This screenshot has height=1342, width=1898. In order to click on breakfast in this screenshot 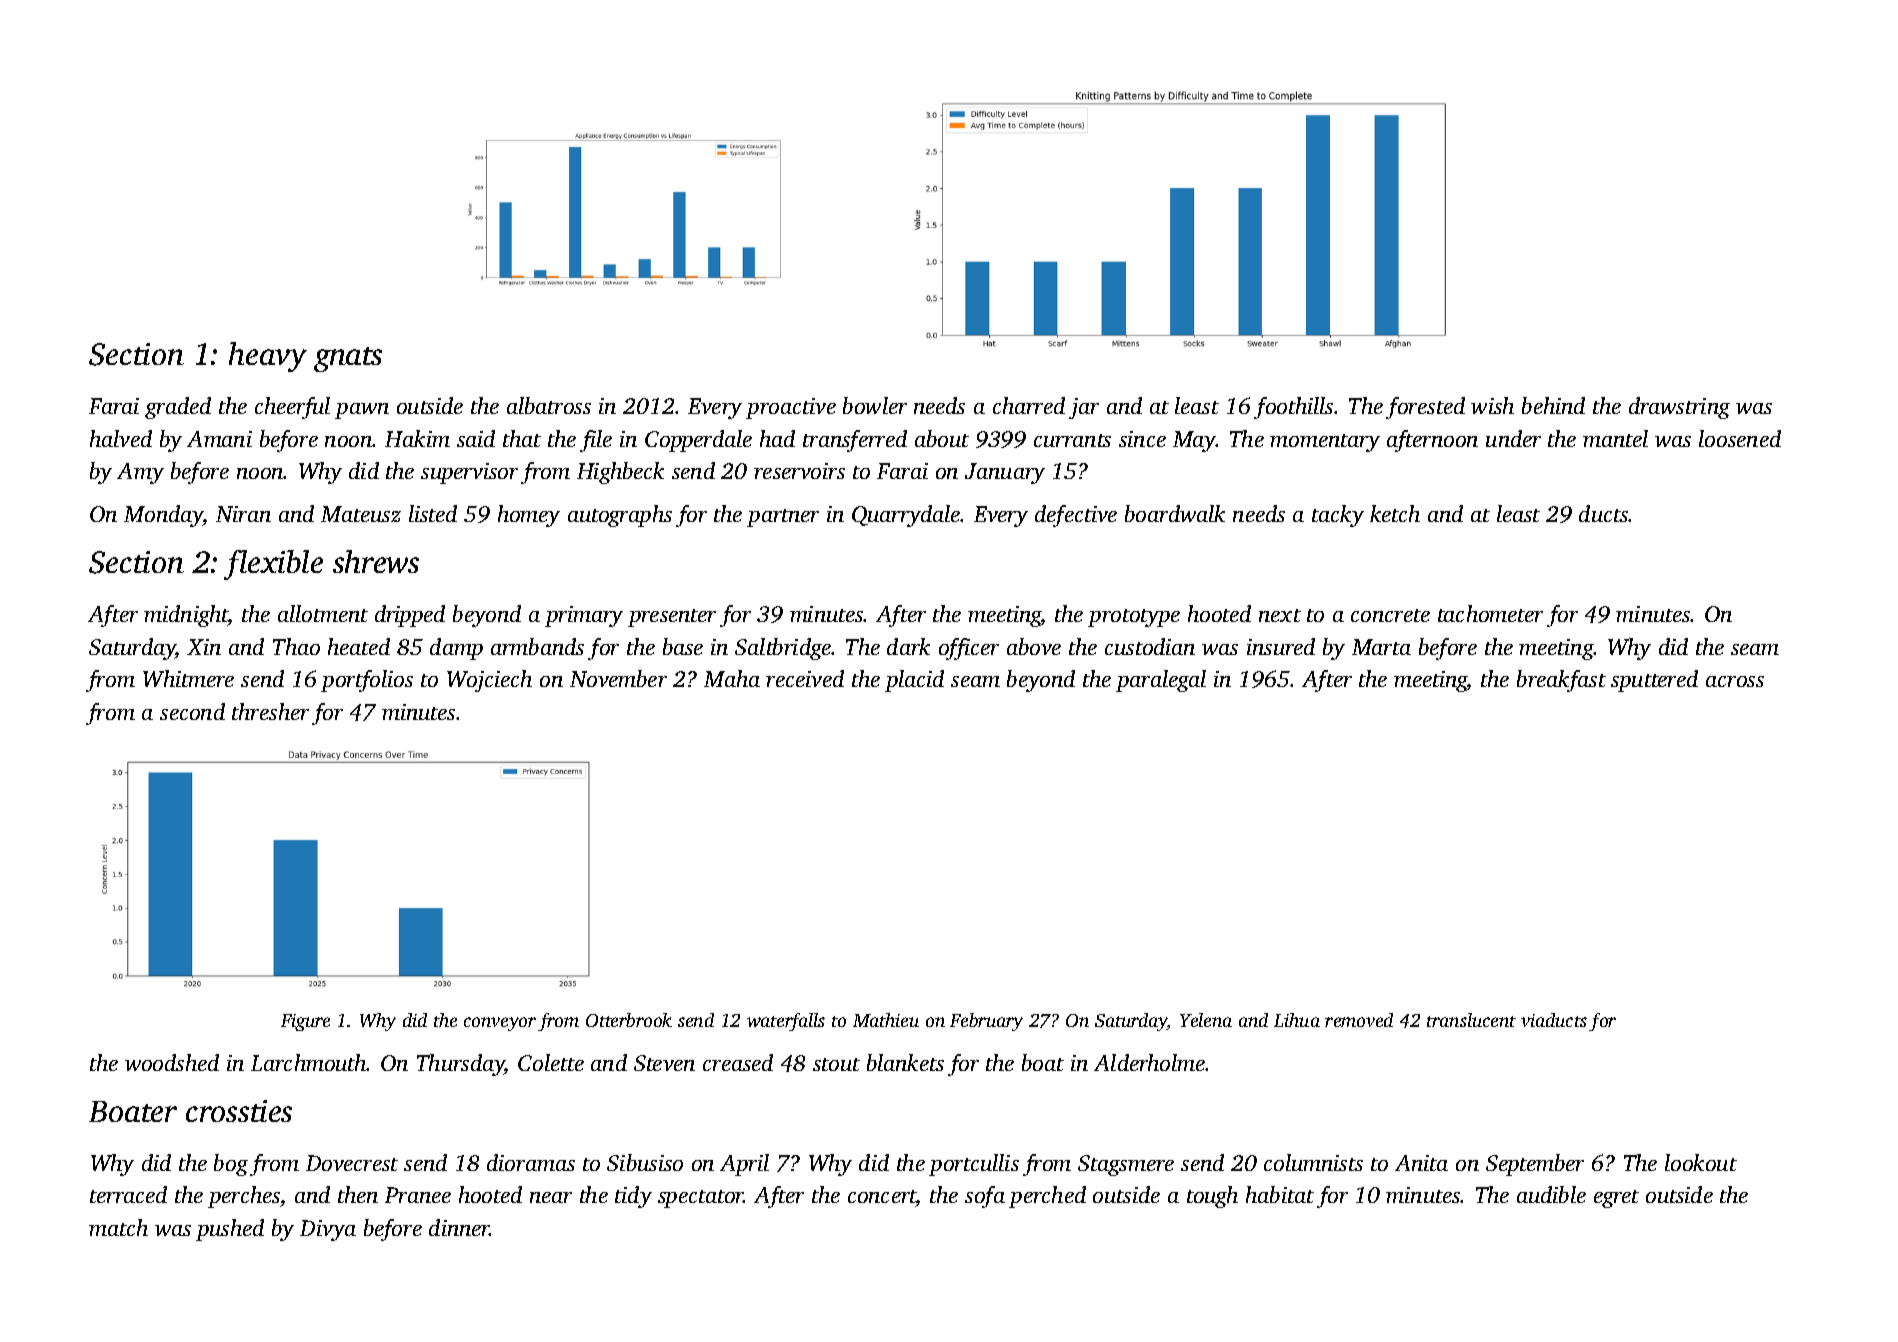, I will do `click(1561, 681)`.
